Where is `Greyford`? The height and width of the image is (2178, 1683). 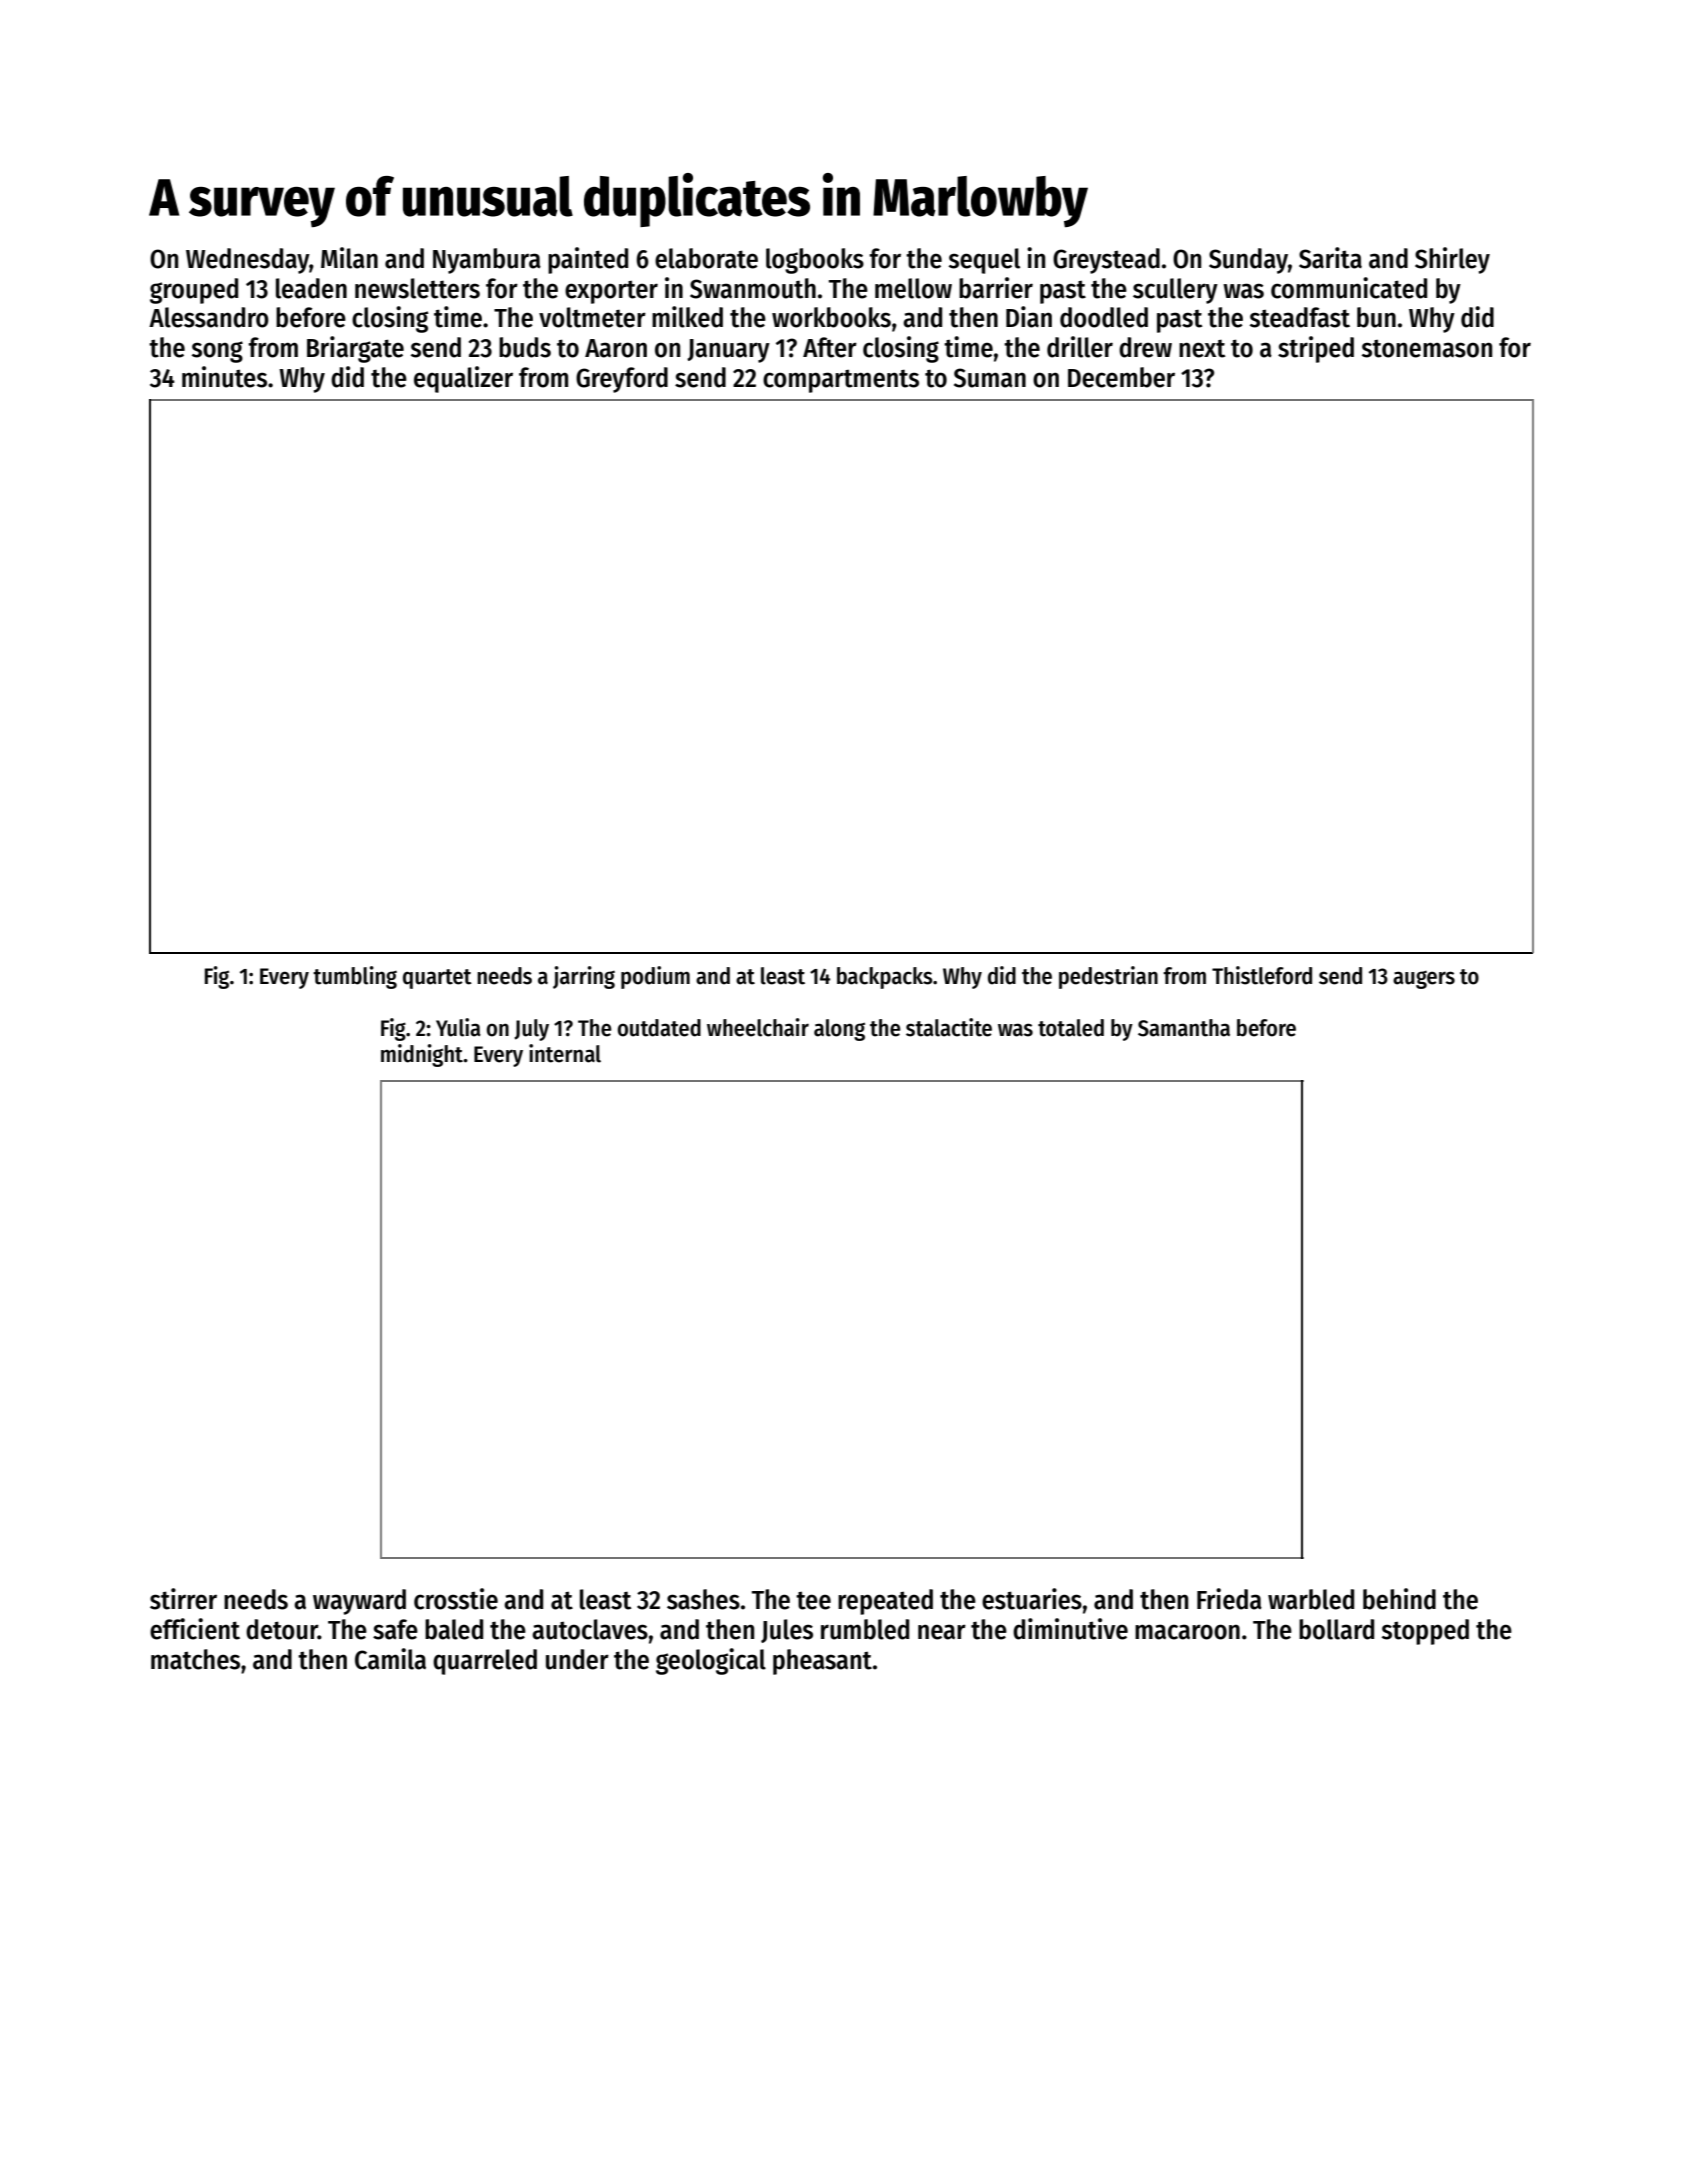 Greyford is located at coordinates (622, 380).
